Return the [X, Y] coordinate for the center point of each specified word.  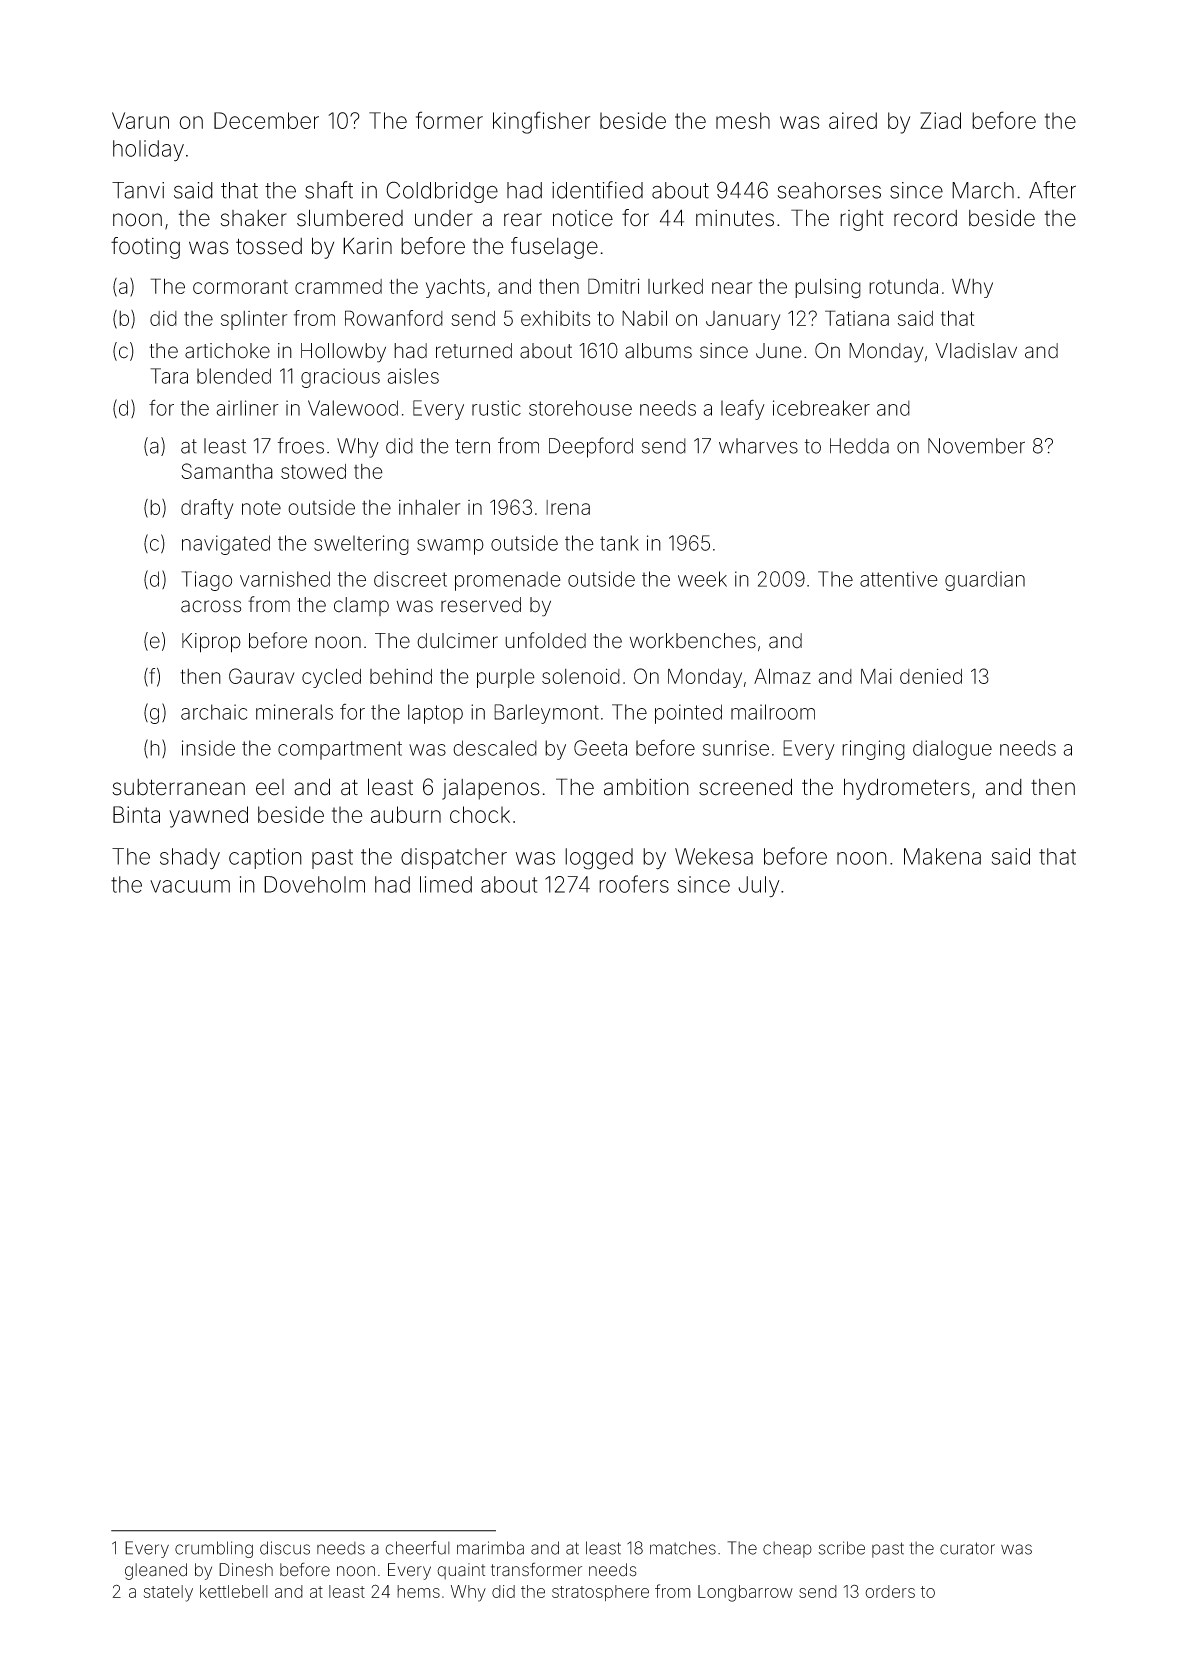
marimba [490, 1548]
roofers [634, 884]
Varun [140, 120]
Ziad [940, 120]
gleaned [156, 1571]
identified [597, 190]
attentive [899, 579]
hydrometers [907, 789]
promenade [508, 581]
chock [480, 814]
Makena [942, 856]
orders [890, 1591]
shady [190, 859]
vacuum [190, 886]
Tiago [206, 581]
